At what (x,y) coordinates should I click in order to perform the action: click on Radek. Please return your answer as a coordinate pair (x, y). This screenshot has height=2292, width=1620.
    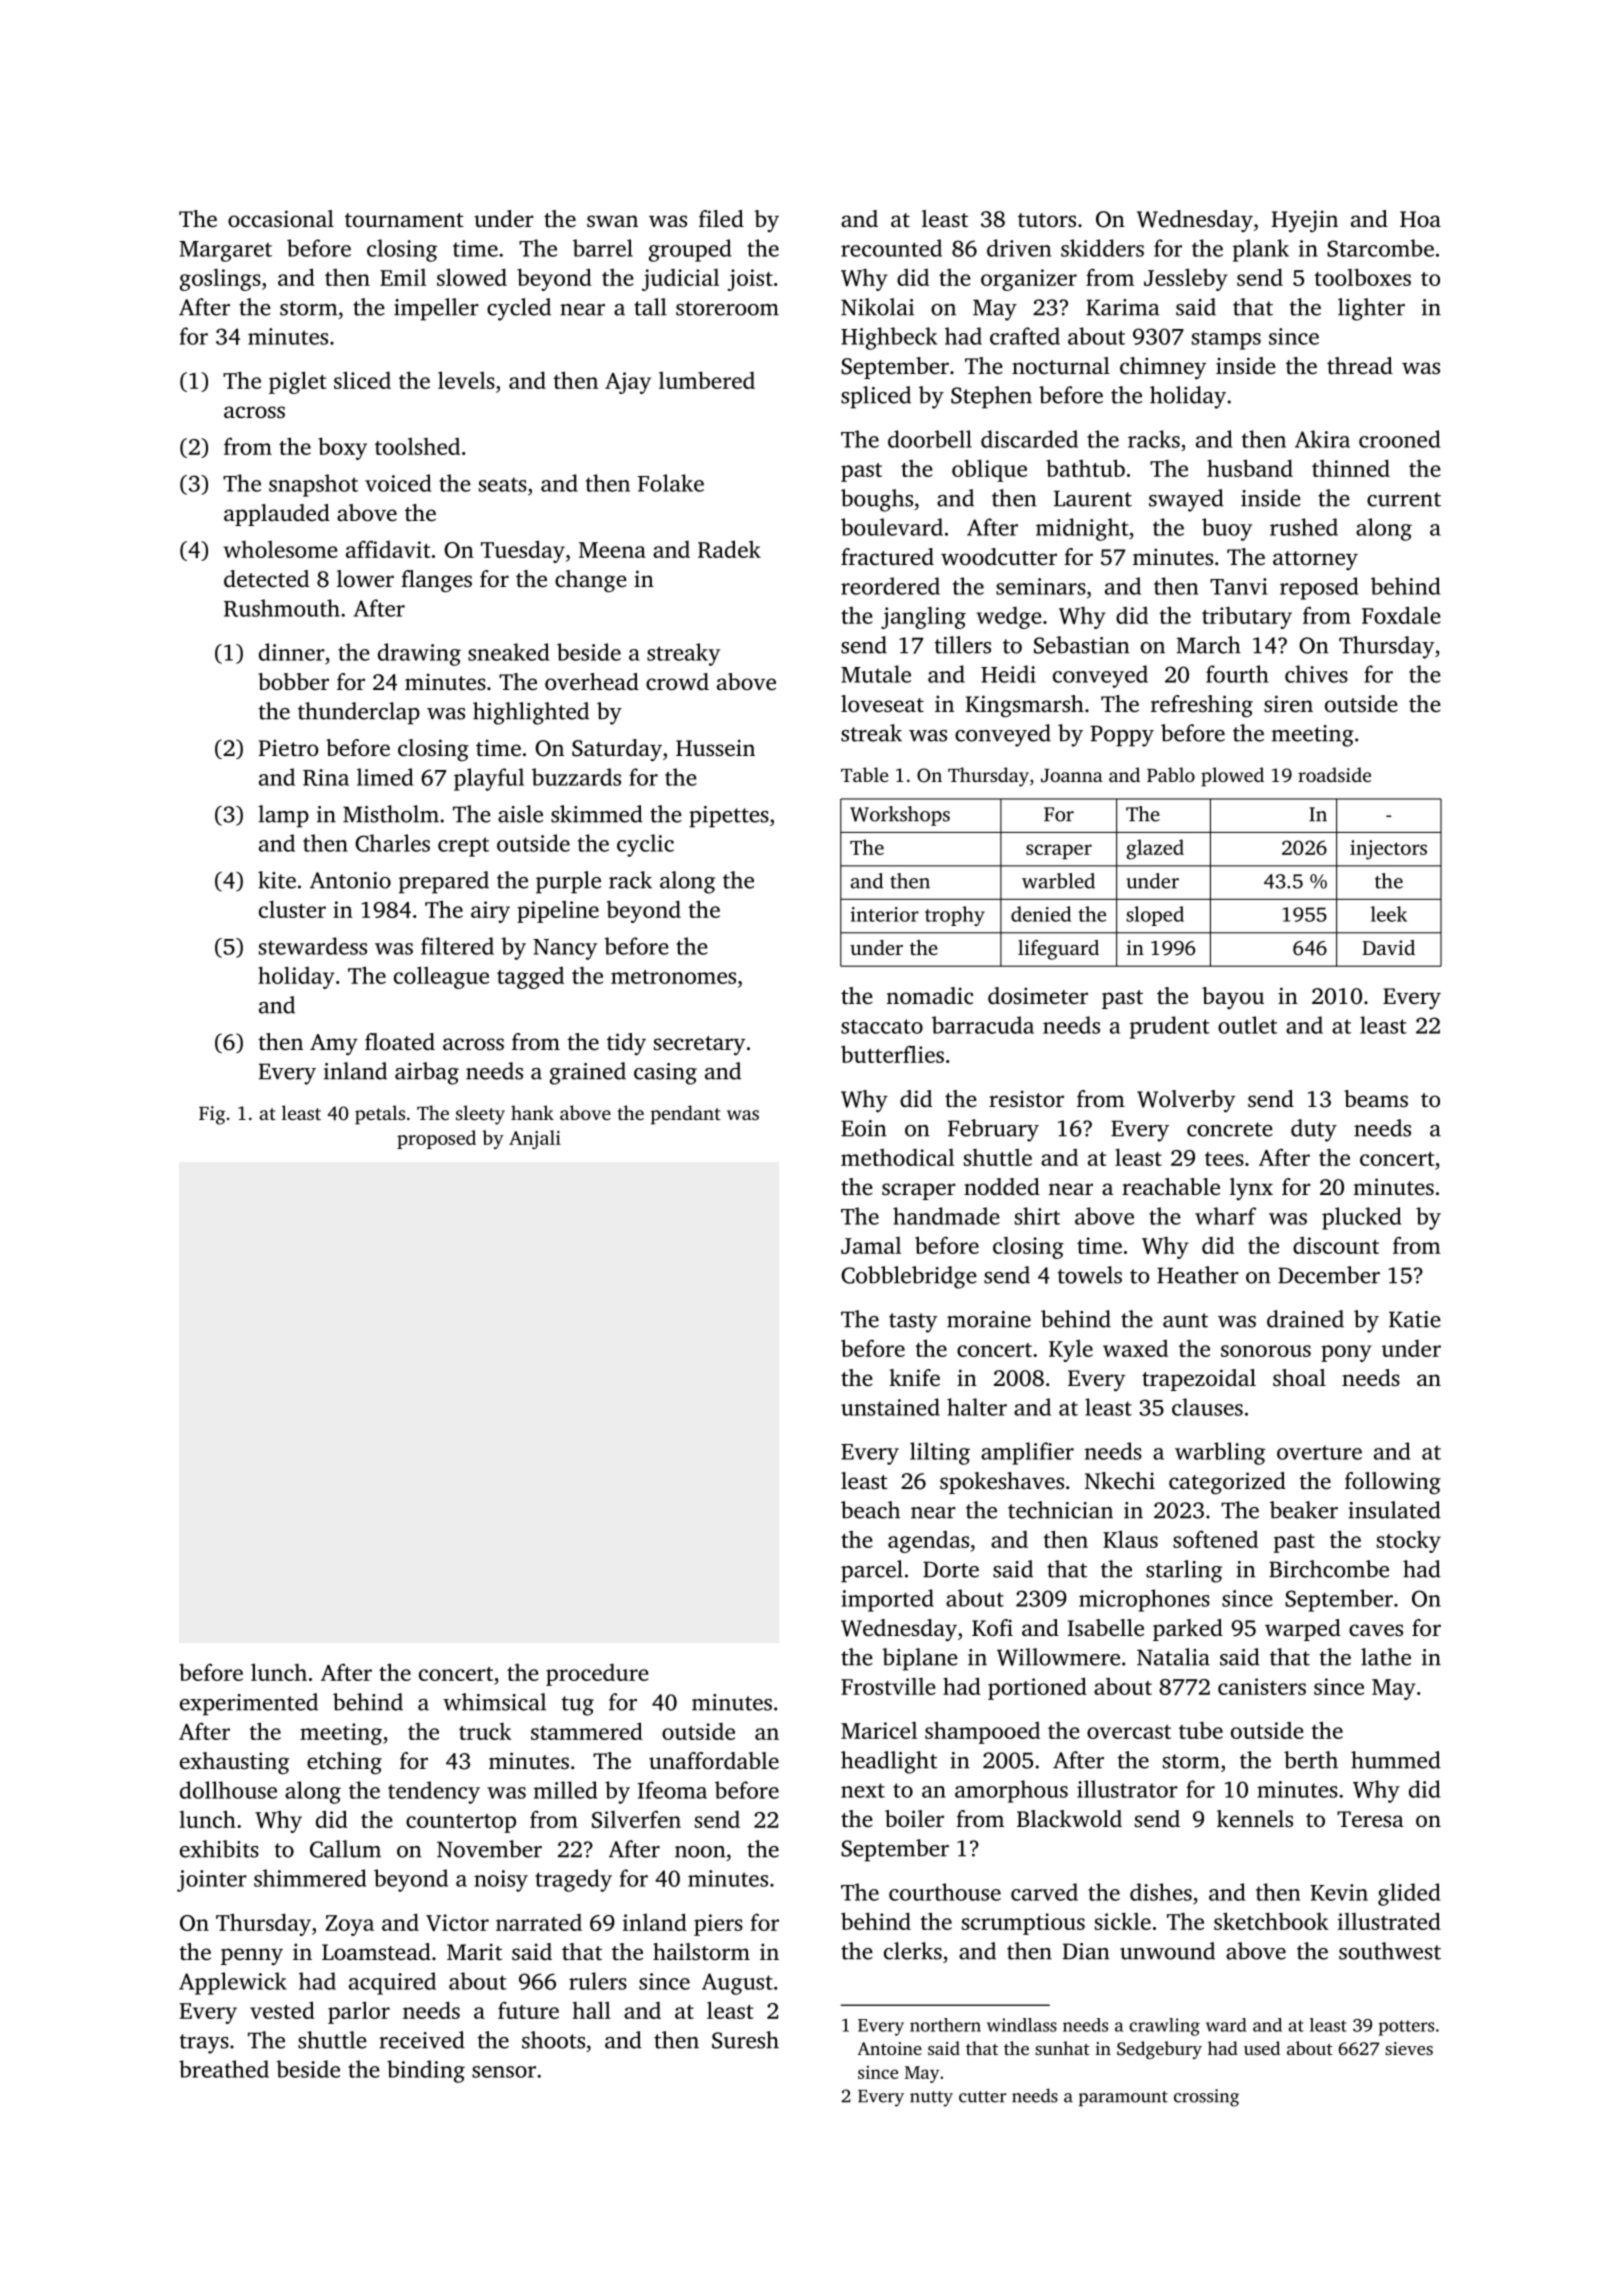
    Looking at the image, I should click on (729, 549).
